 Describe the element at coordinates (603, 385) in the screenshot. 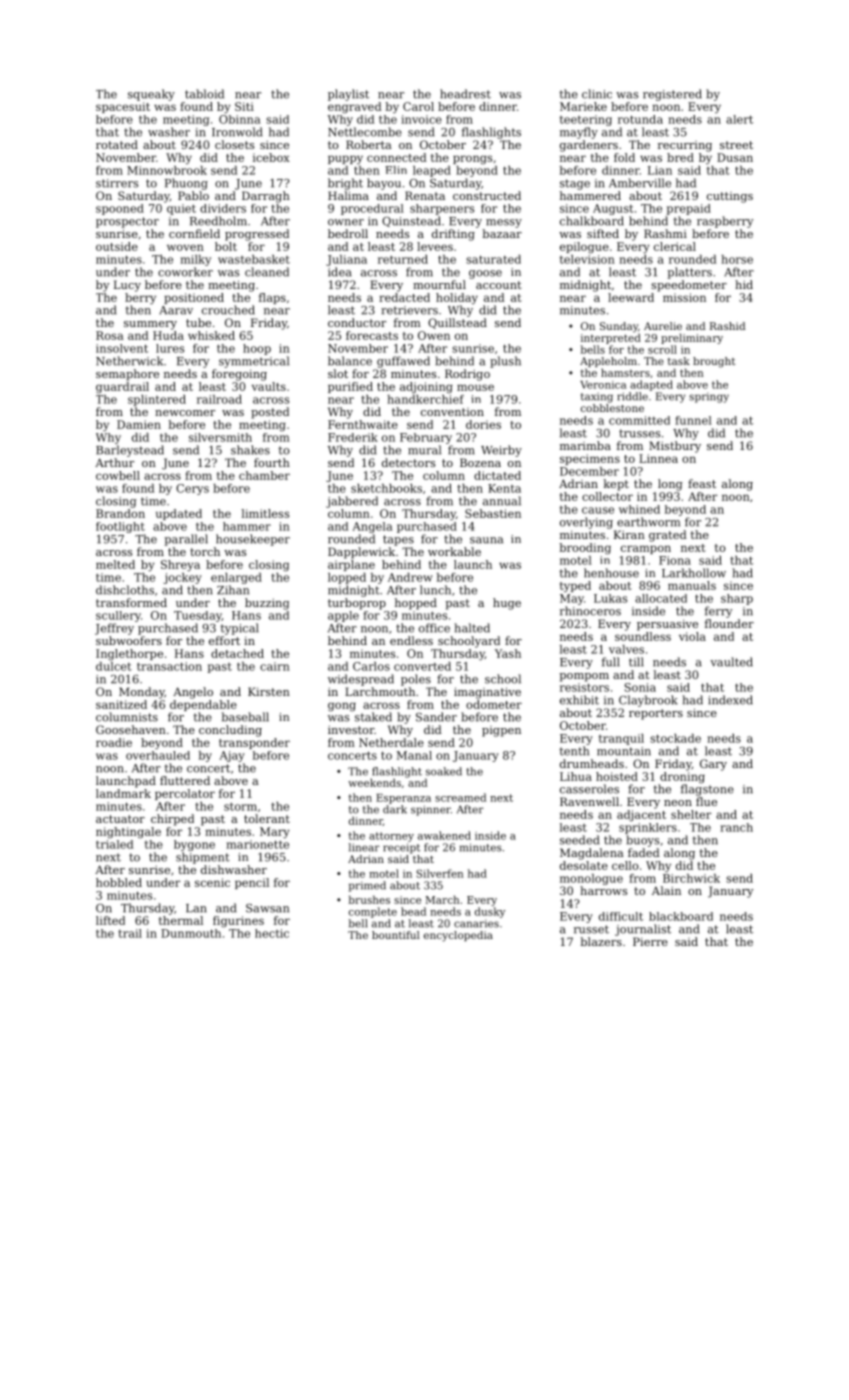

I see `Veronica` at that location.
